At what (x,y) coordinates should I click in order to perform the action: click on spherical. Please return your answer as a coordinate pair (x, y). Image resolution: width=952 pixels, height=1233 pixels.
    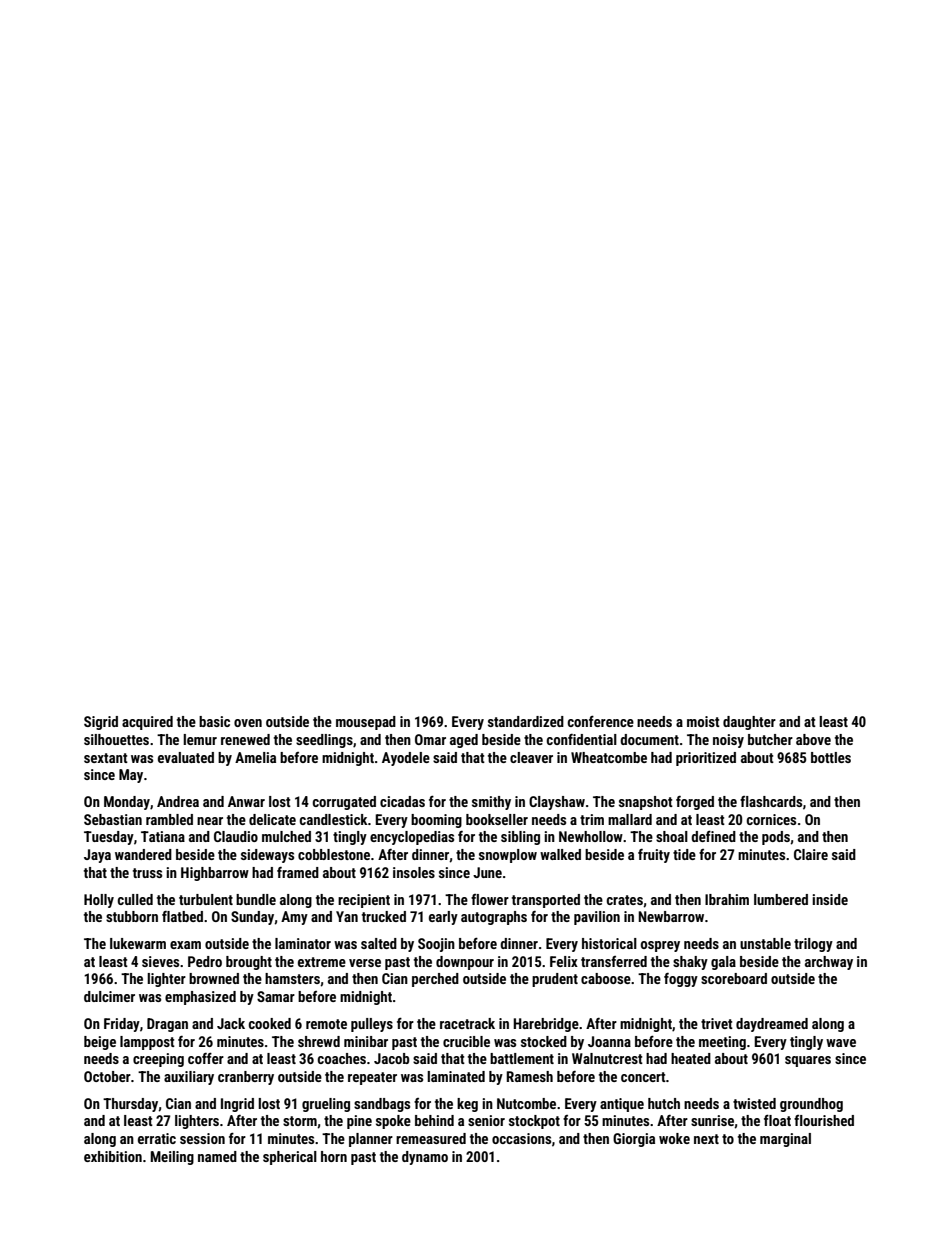
    Looking at the image, I should click on (290, 1158).
